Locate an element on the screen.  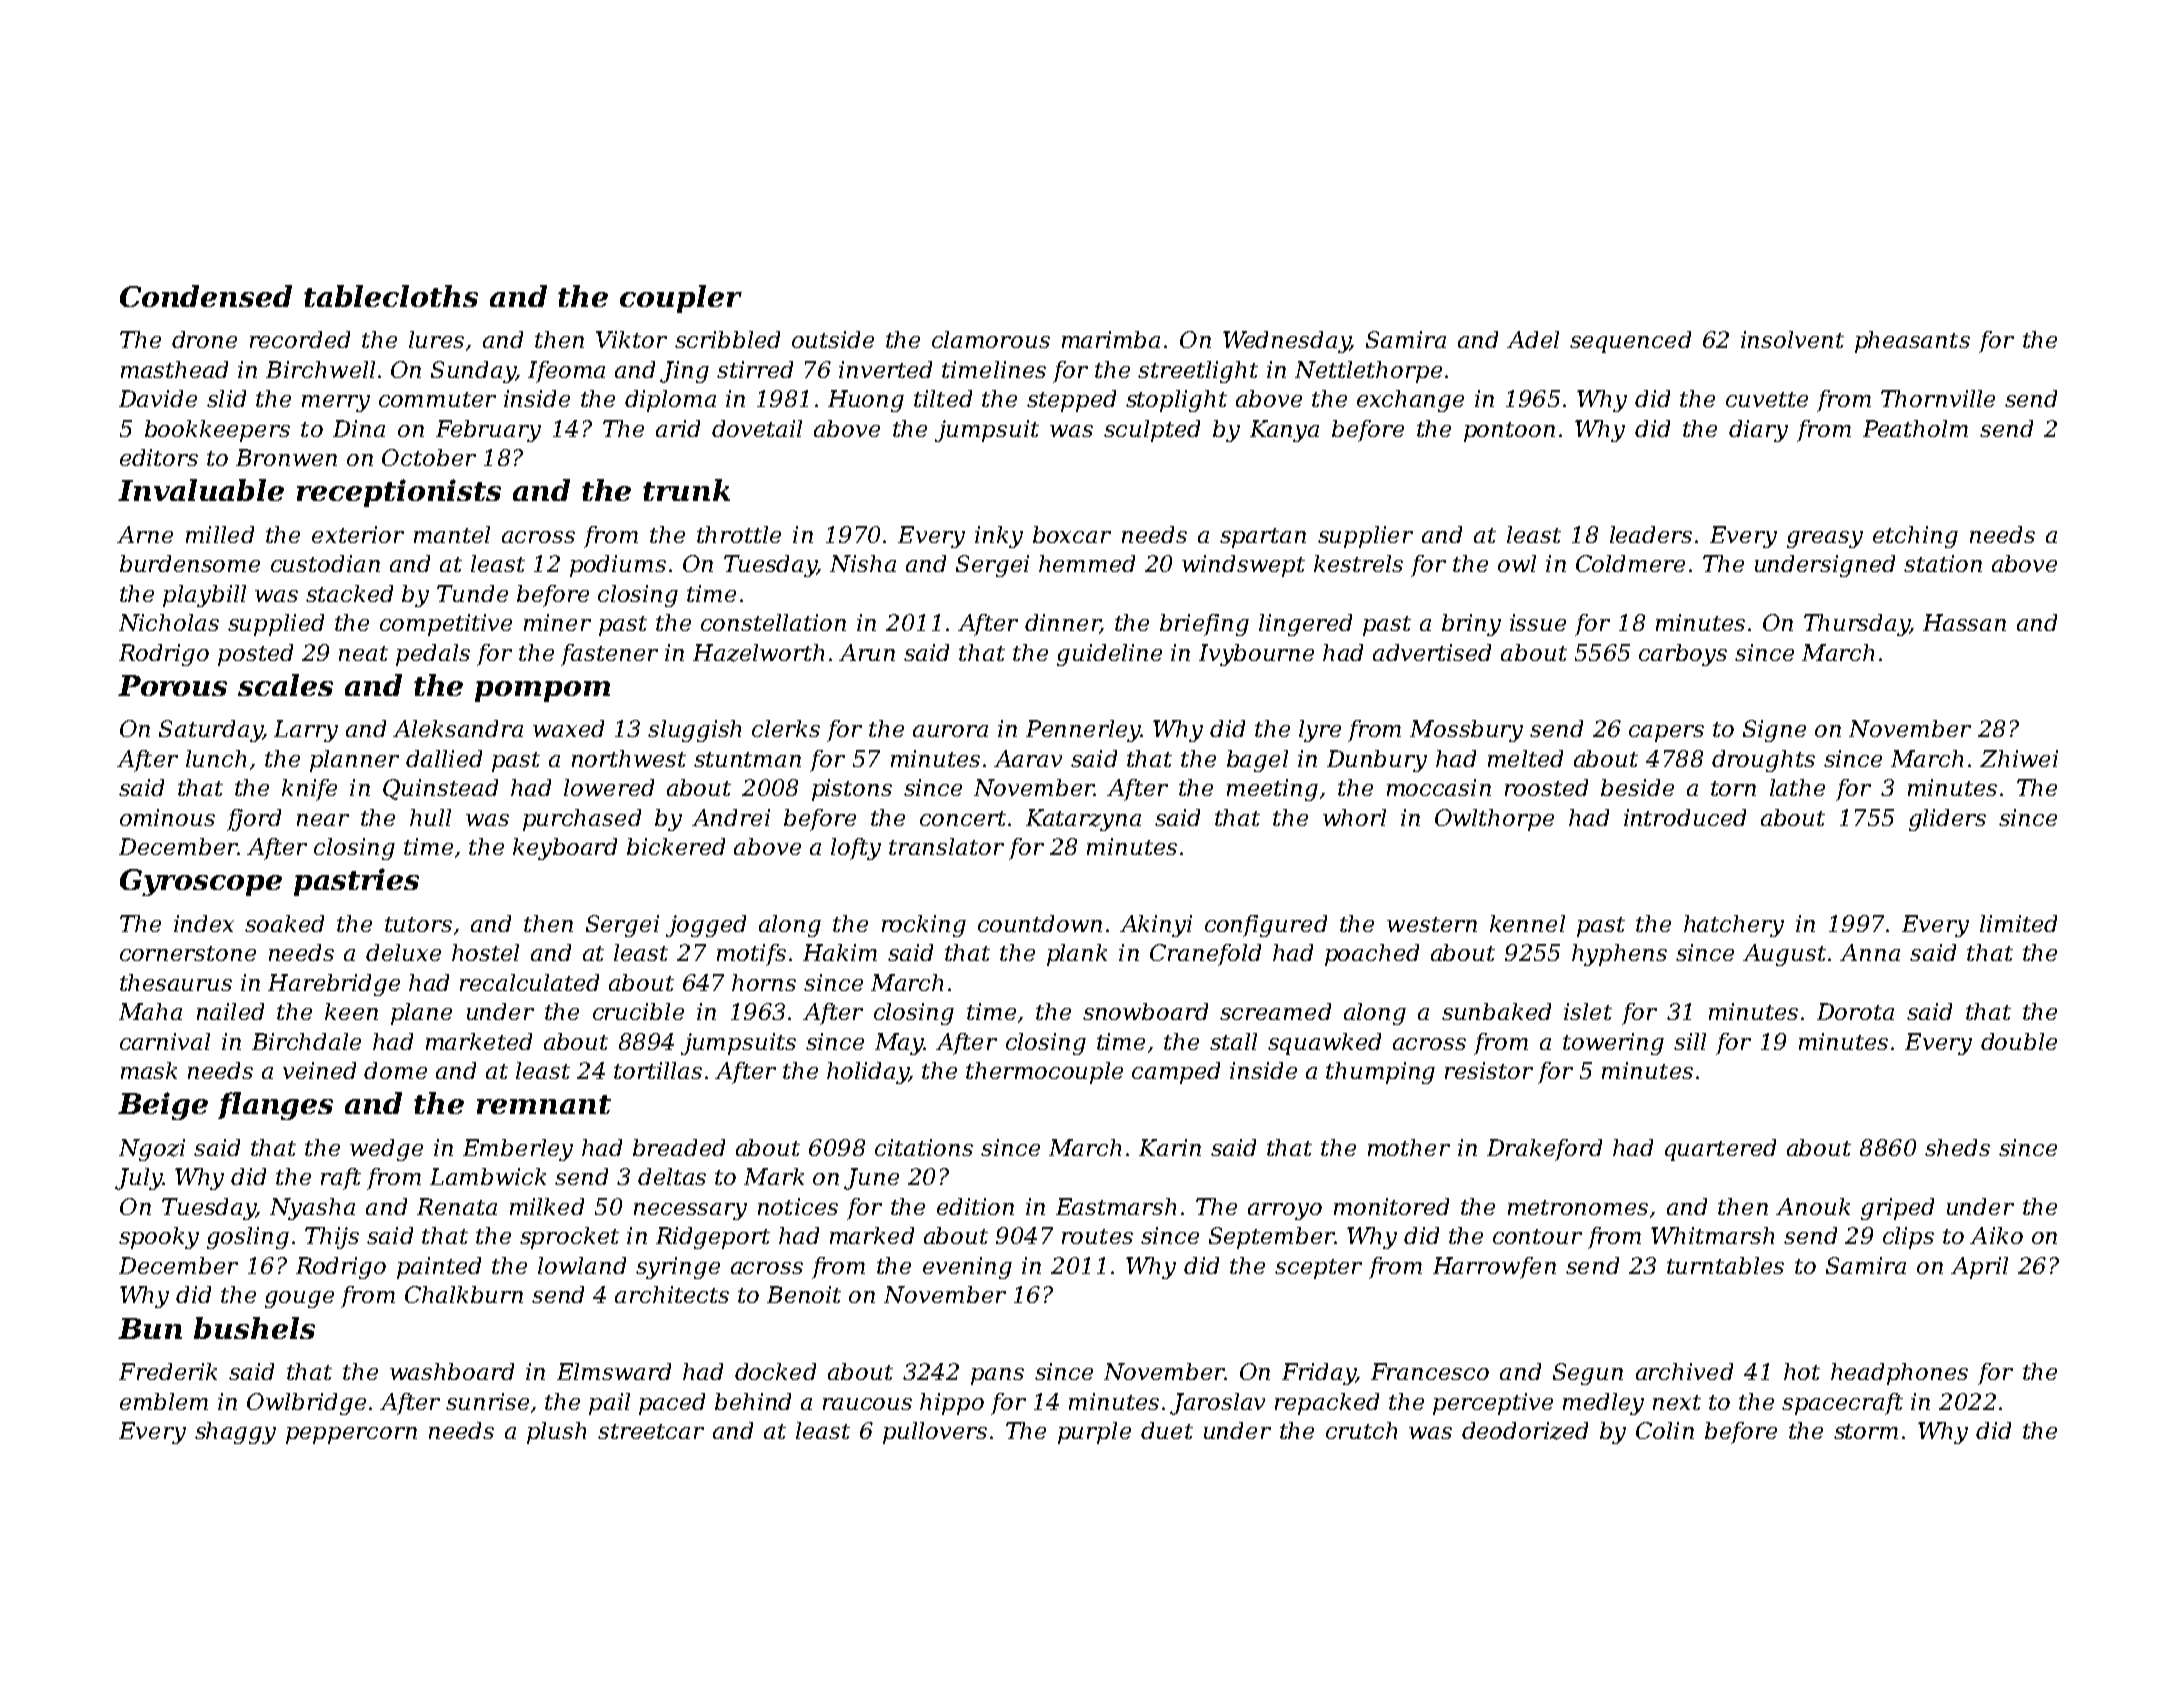
marimba is located at coordinates (1111, 339).
